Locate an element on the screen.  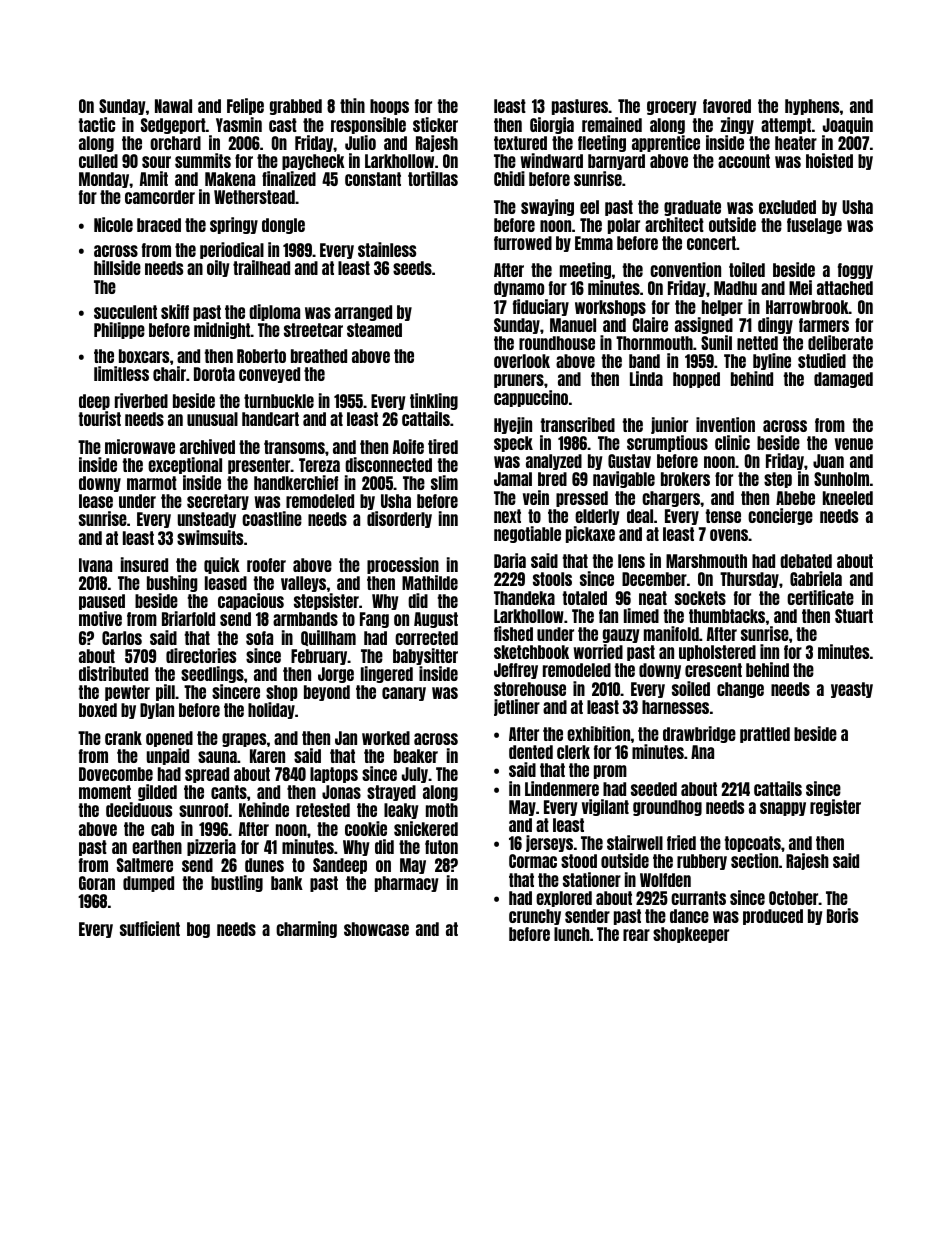
charming is located at coordinates (306, 929).
